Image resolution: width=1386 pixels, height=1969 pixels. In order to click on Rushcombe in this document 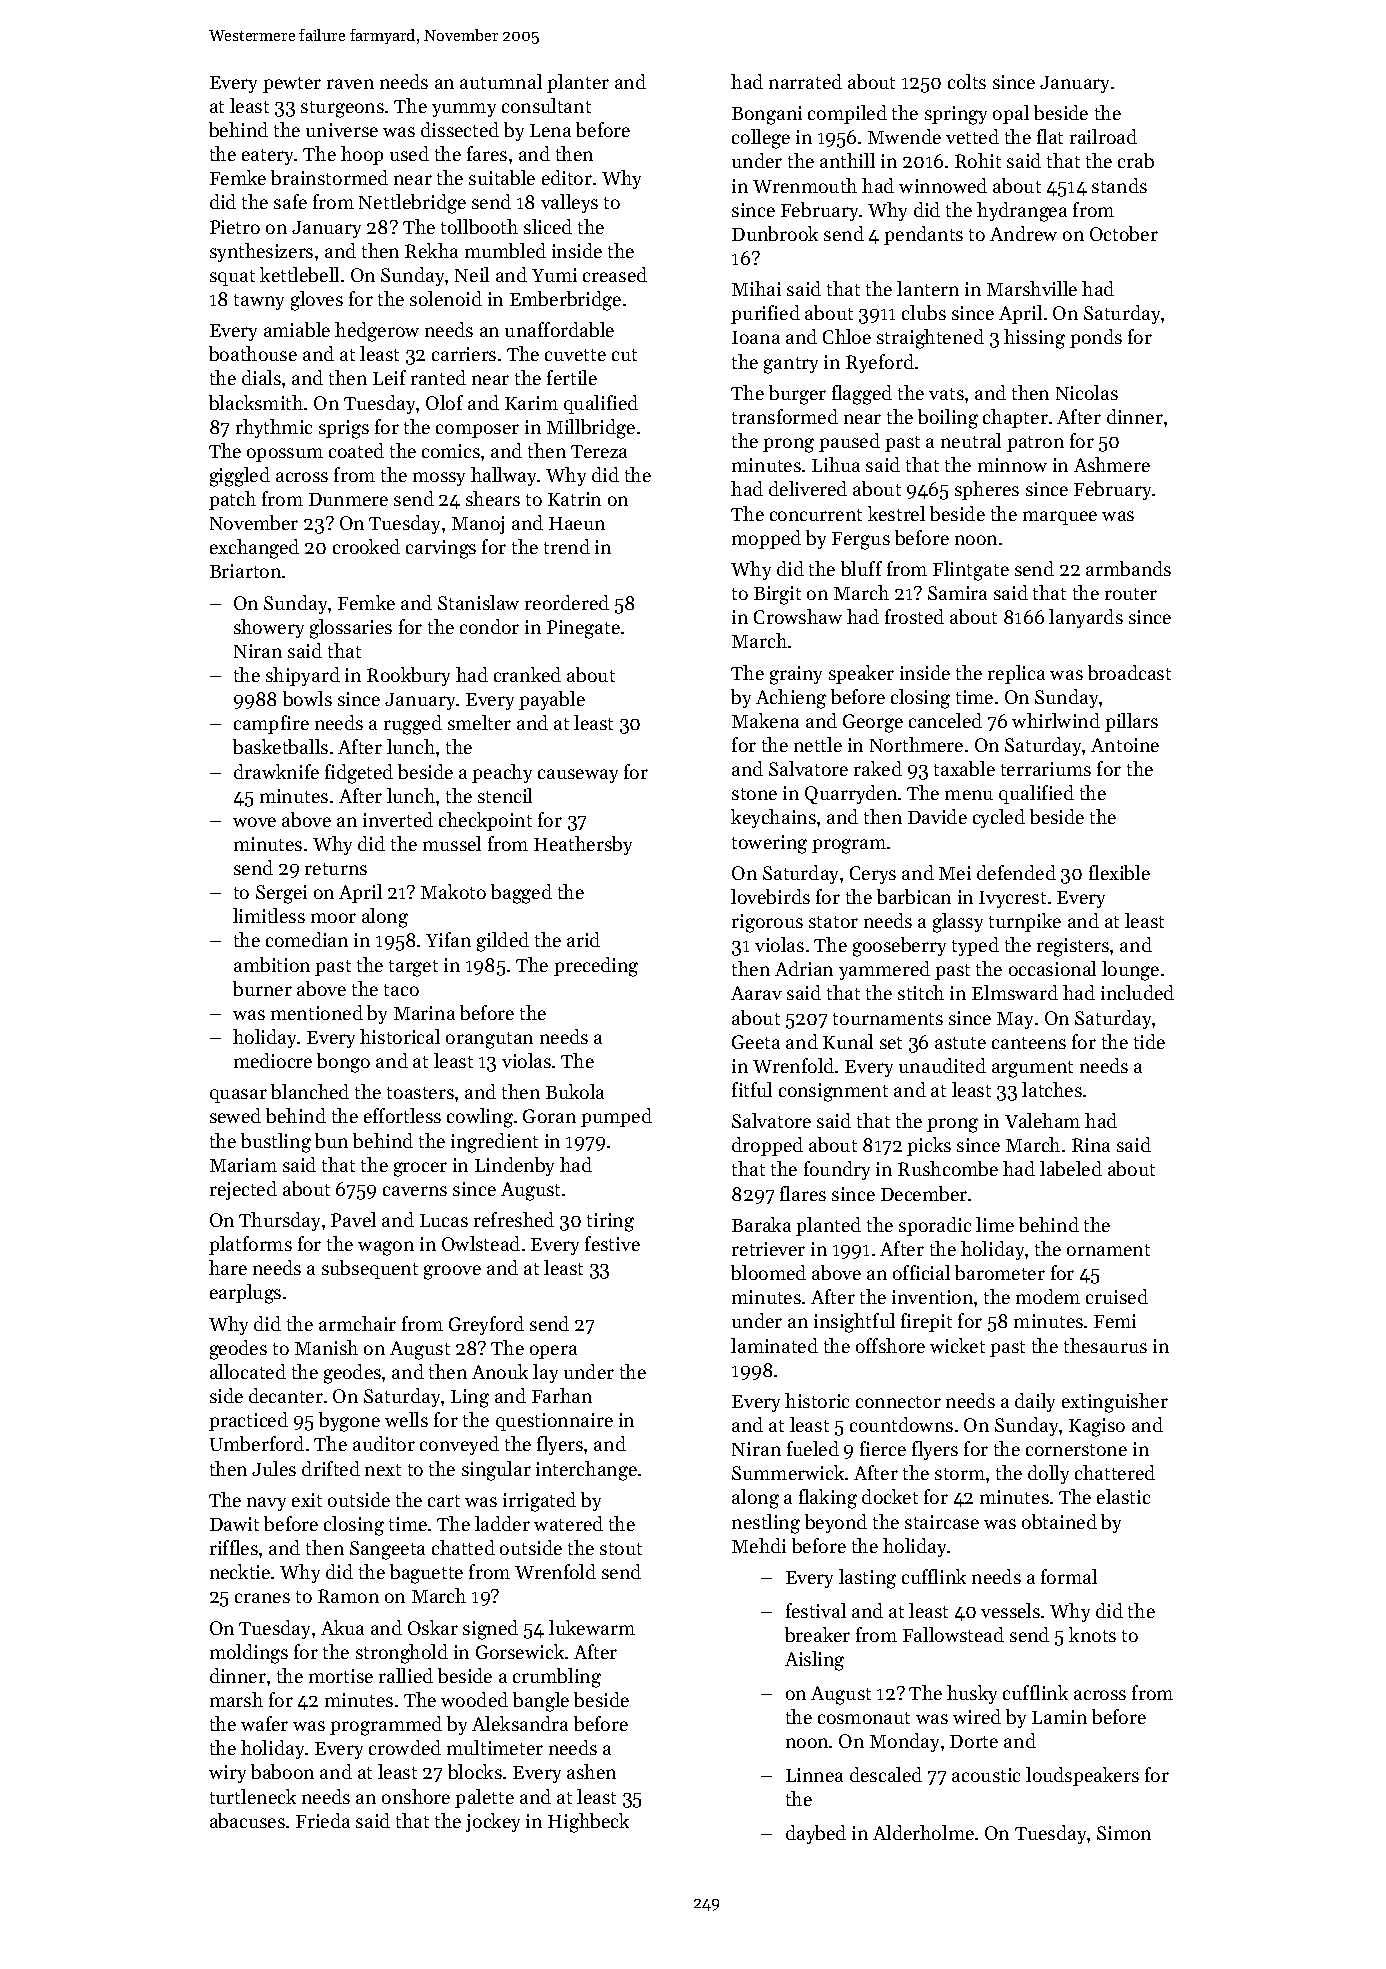, I will do `click(948, 1168)`.
